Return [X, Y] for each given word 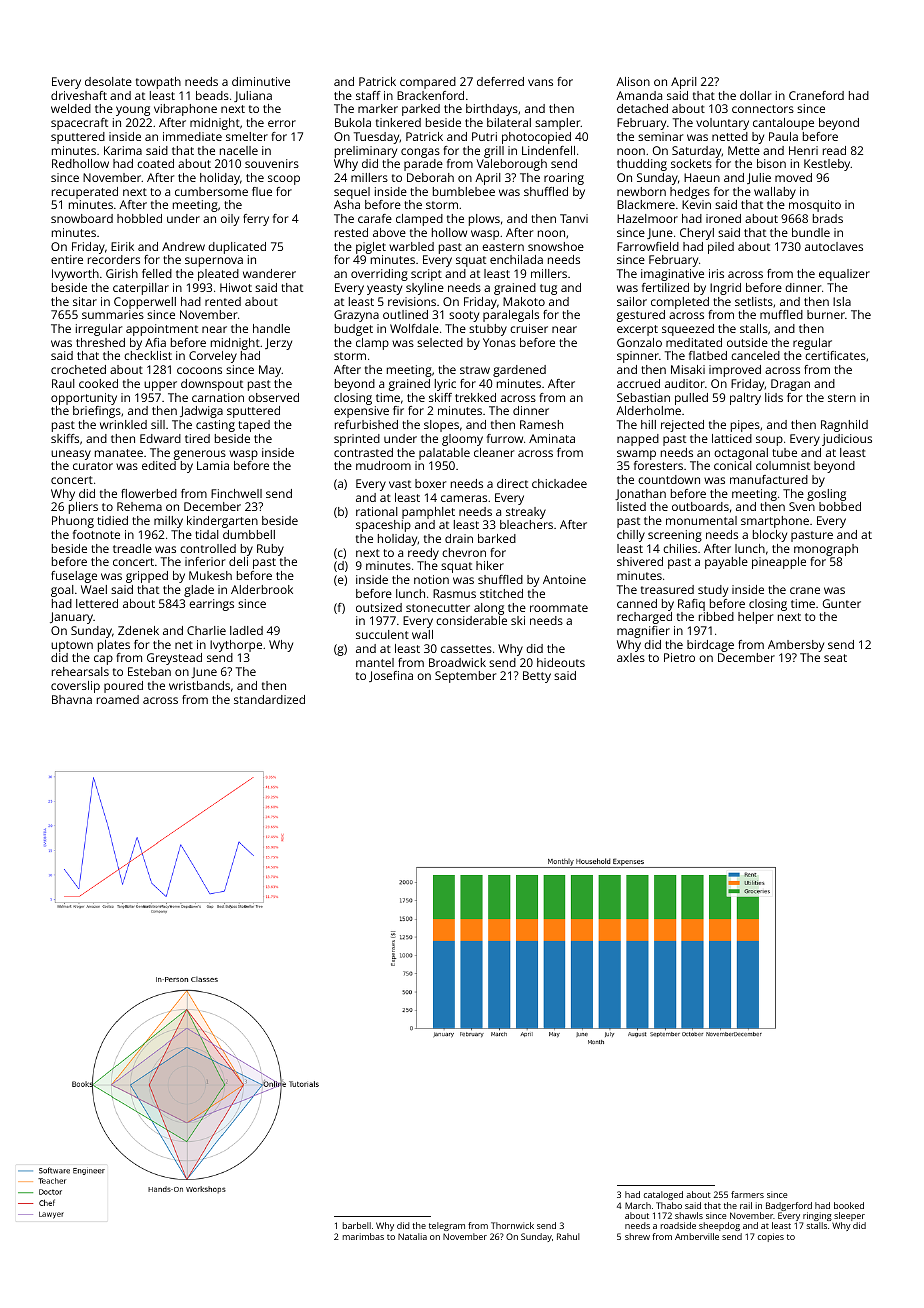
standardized [269, 699]
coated [155, 163]
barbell [357, 1225]
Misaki [688, 369]
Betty [537, 677]
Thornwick [512, 1225]
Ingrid [725, 289]
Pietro [679, 657]
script [426, 275]
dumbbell [249, 534]
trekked [475, 397]
